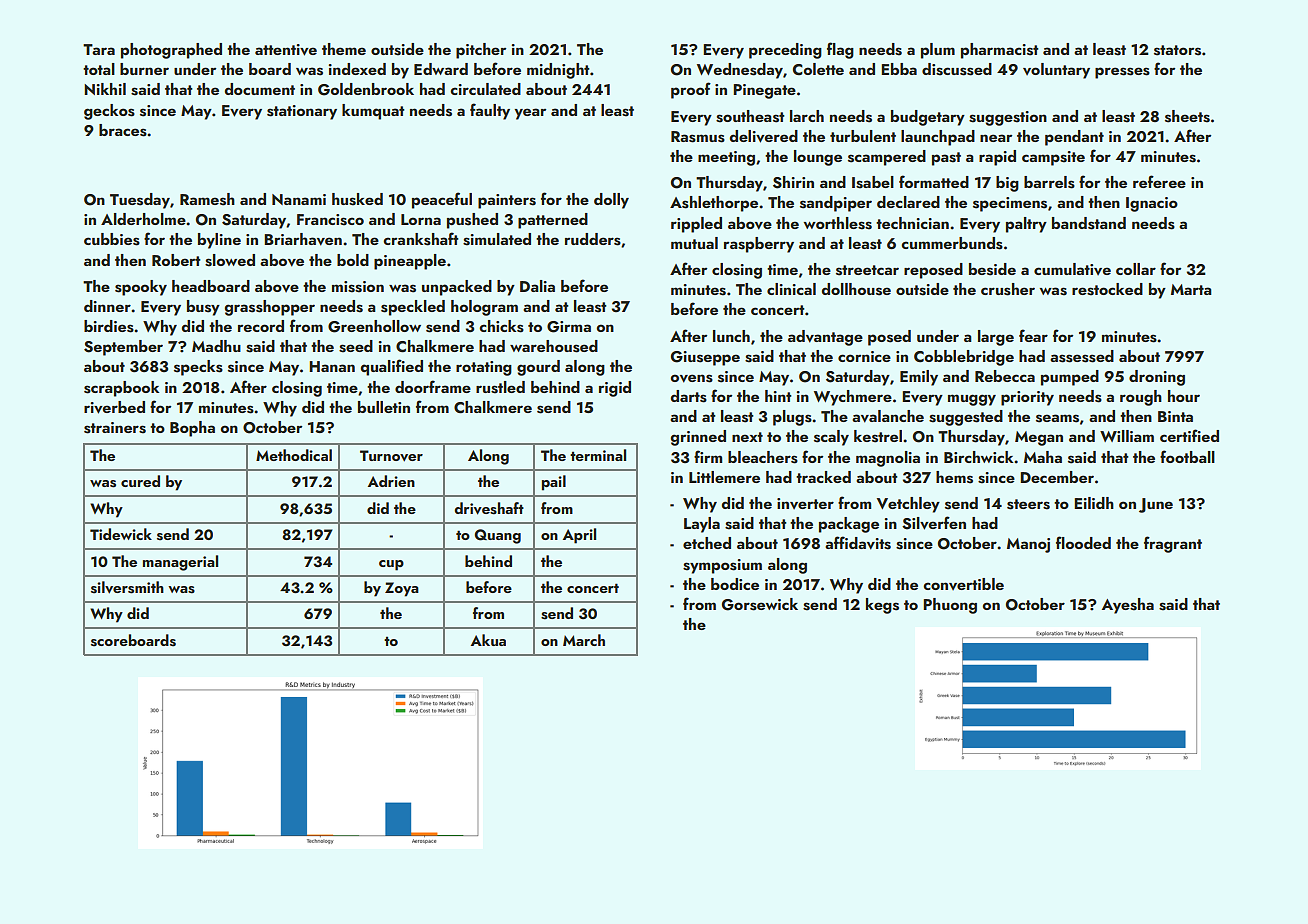 Image resolution: width=1308 pixels, height=924 pixels. What do you see at coordinates (391, 565) in the screenshot?
I see `cup` at bounding box center [391, 565].
